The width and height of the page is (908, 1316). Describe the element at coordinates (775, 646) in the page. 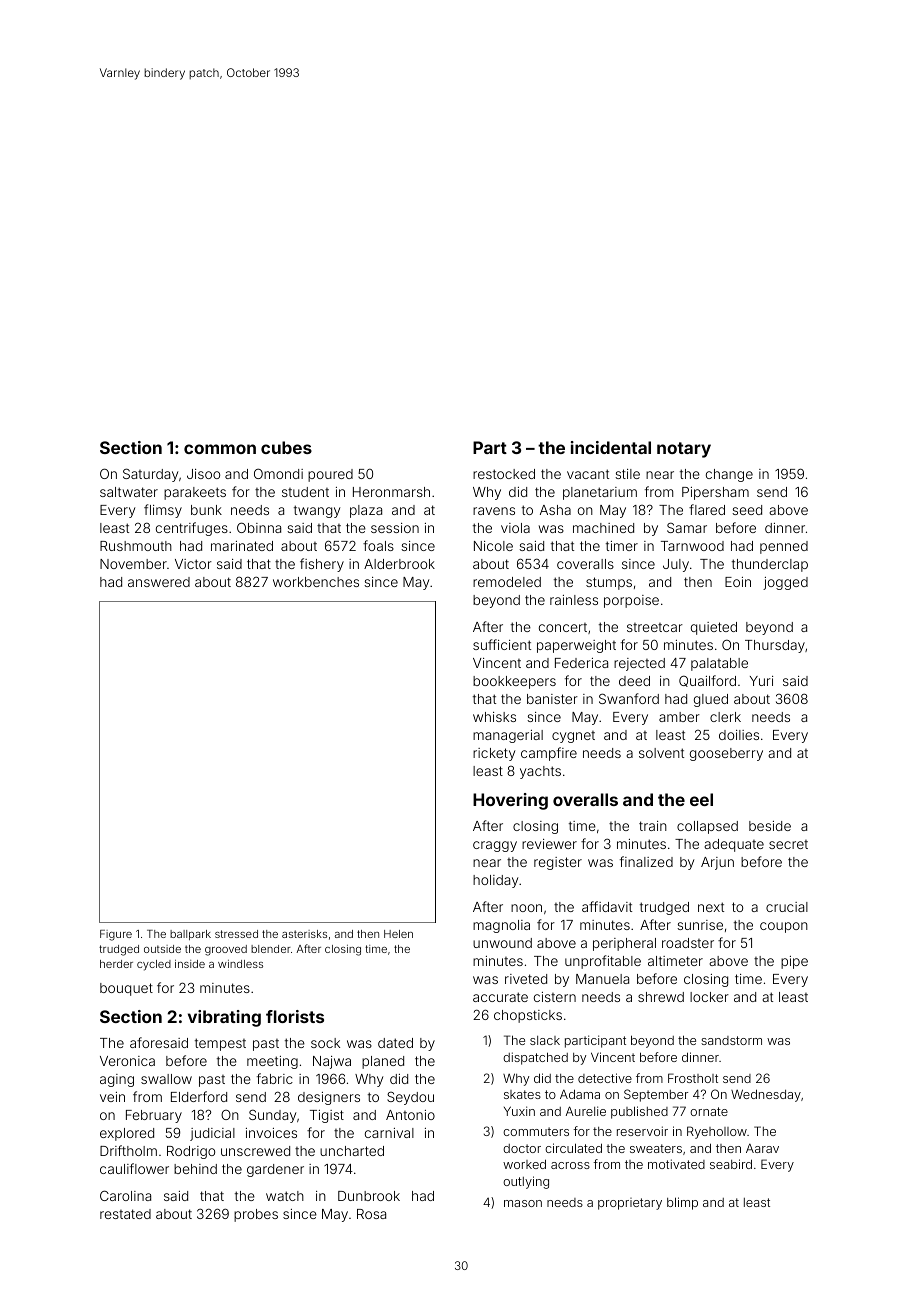

I see `Thursday` at that location.
